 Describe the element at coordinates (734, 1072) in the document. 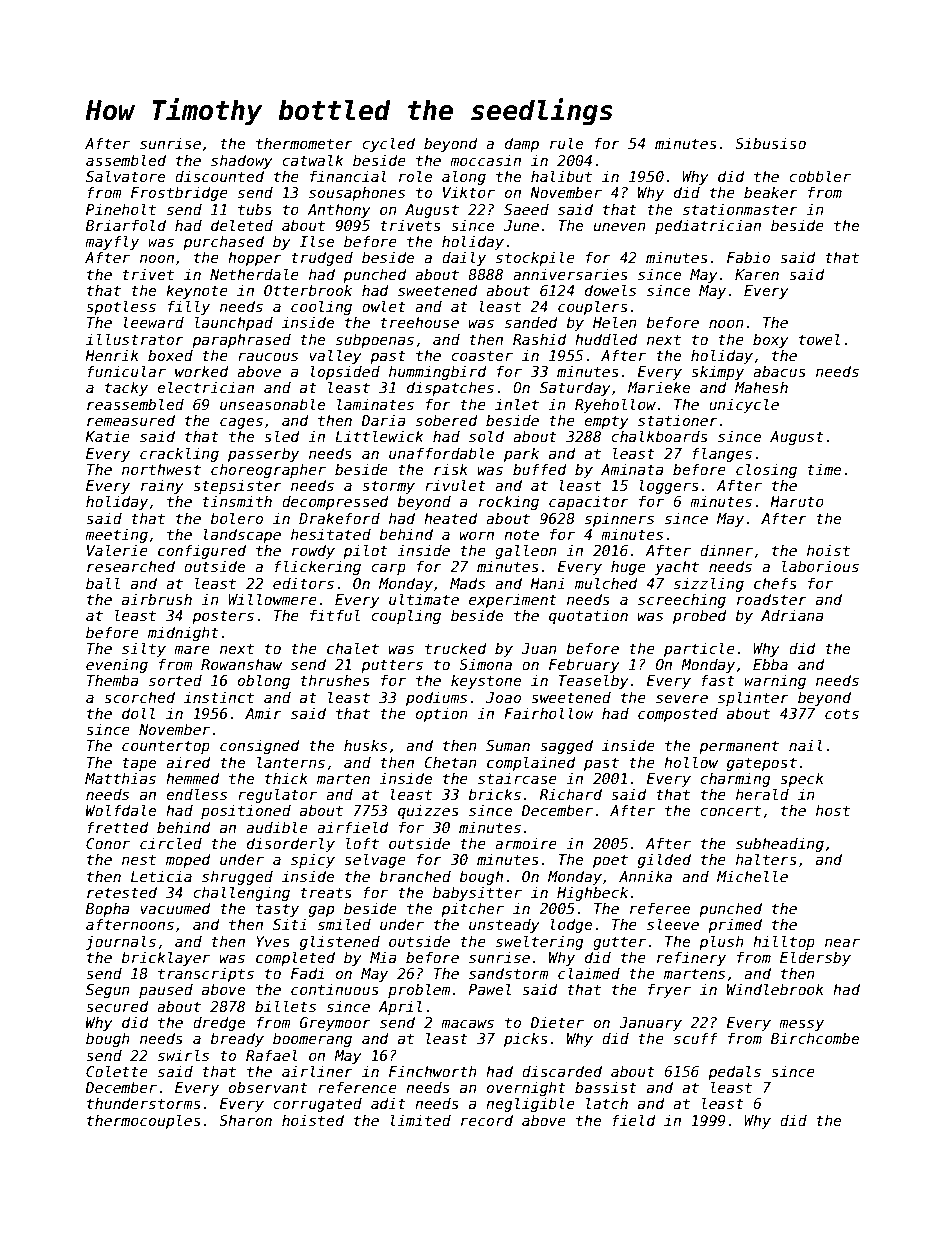

I see `pedals` at that location.
